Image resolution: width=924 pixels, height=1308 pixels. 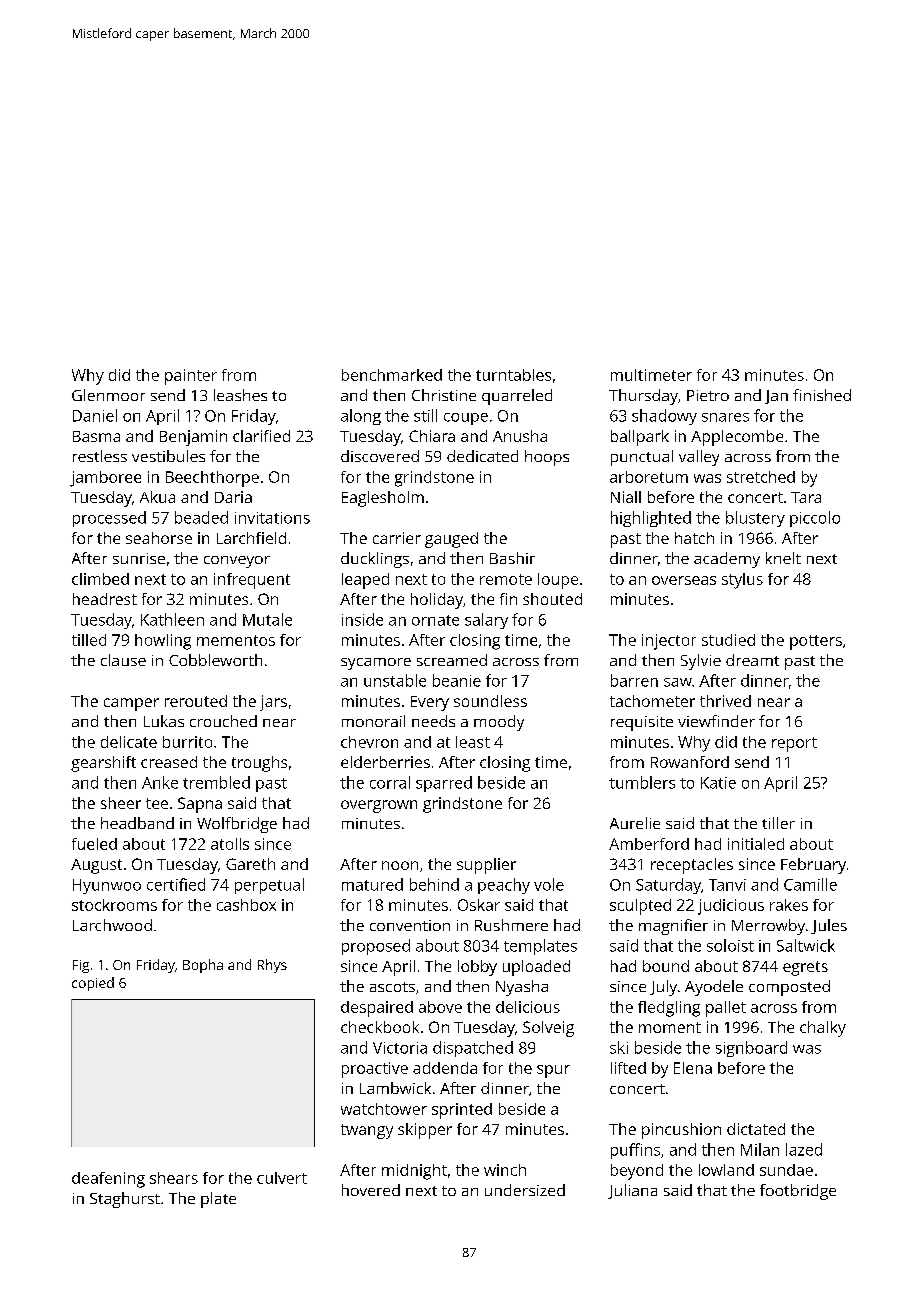 I want to click on turntables, so click(x=513, y=375).
